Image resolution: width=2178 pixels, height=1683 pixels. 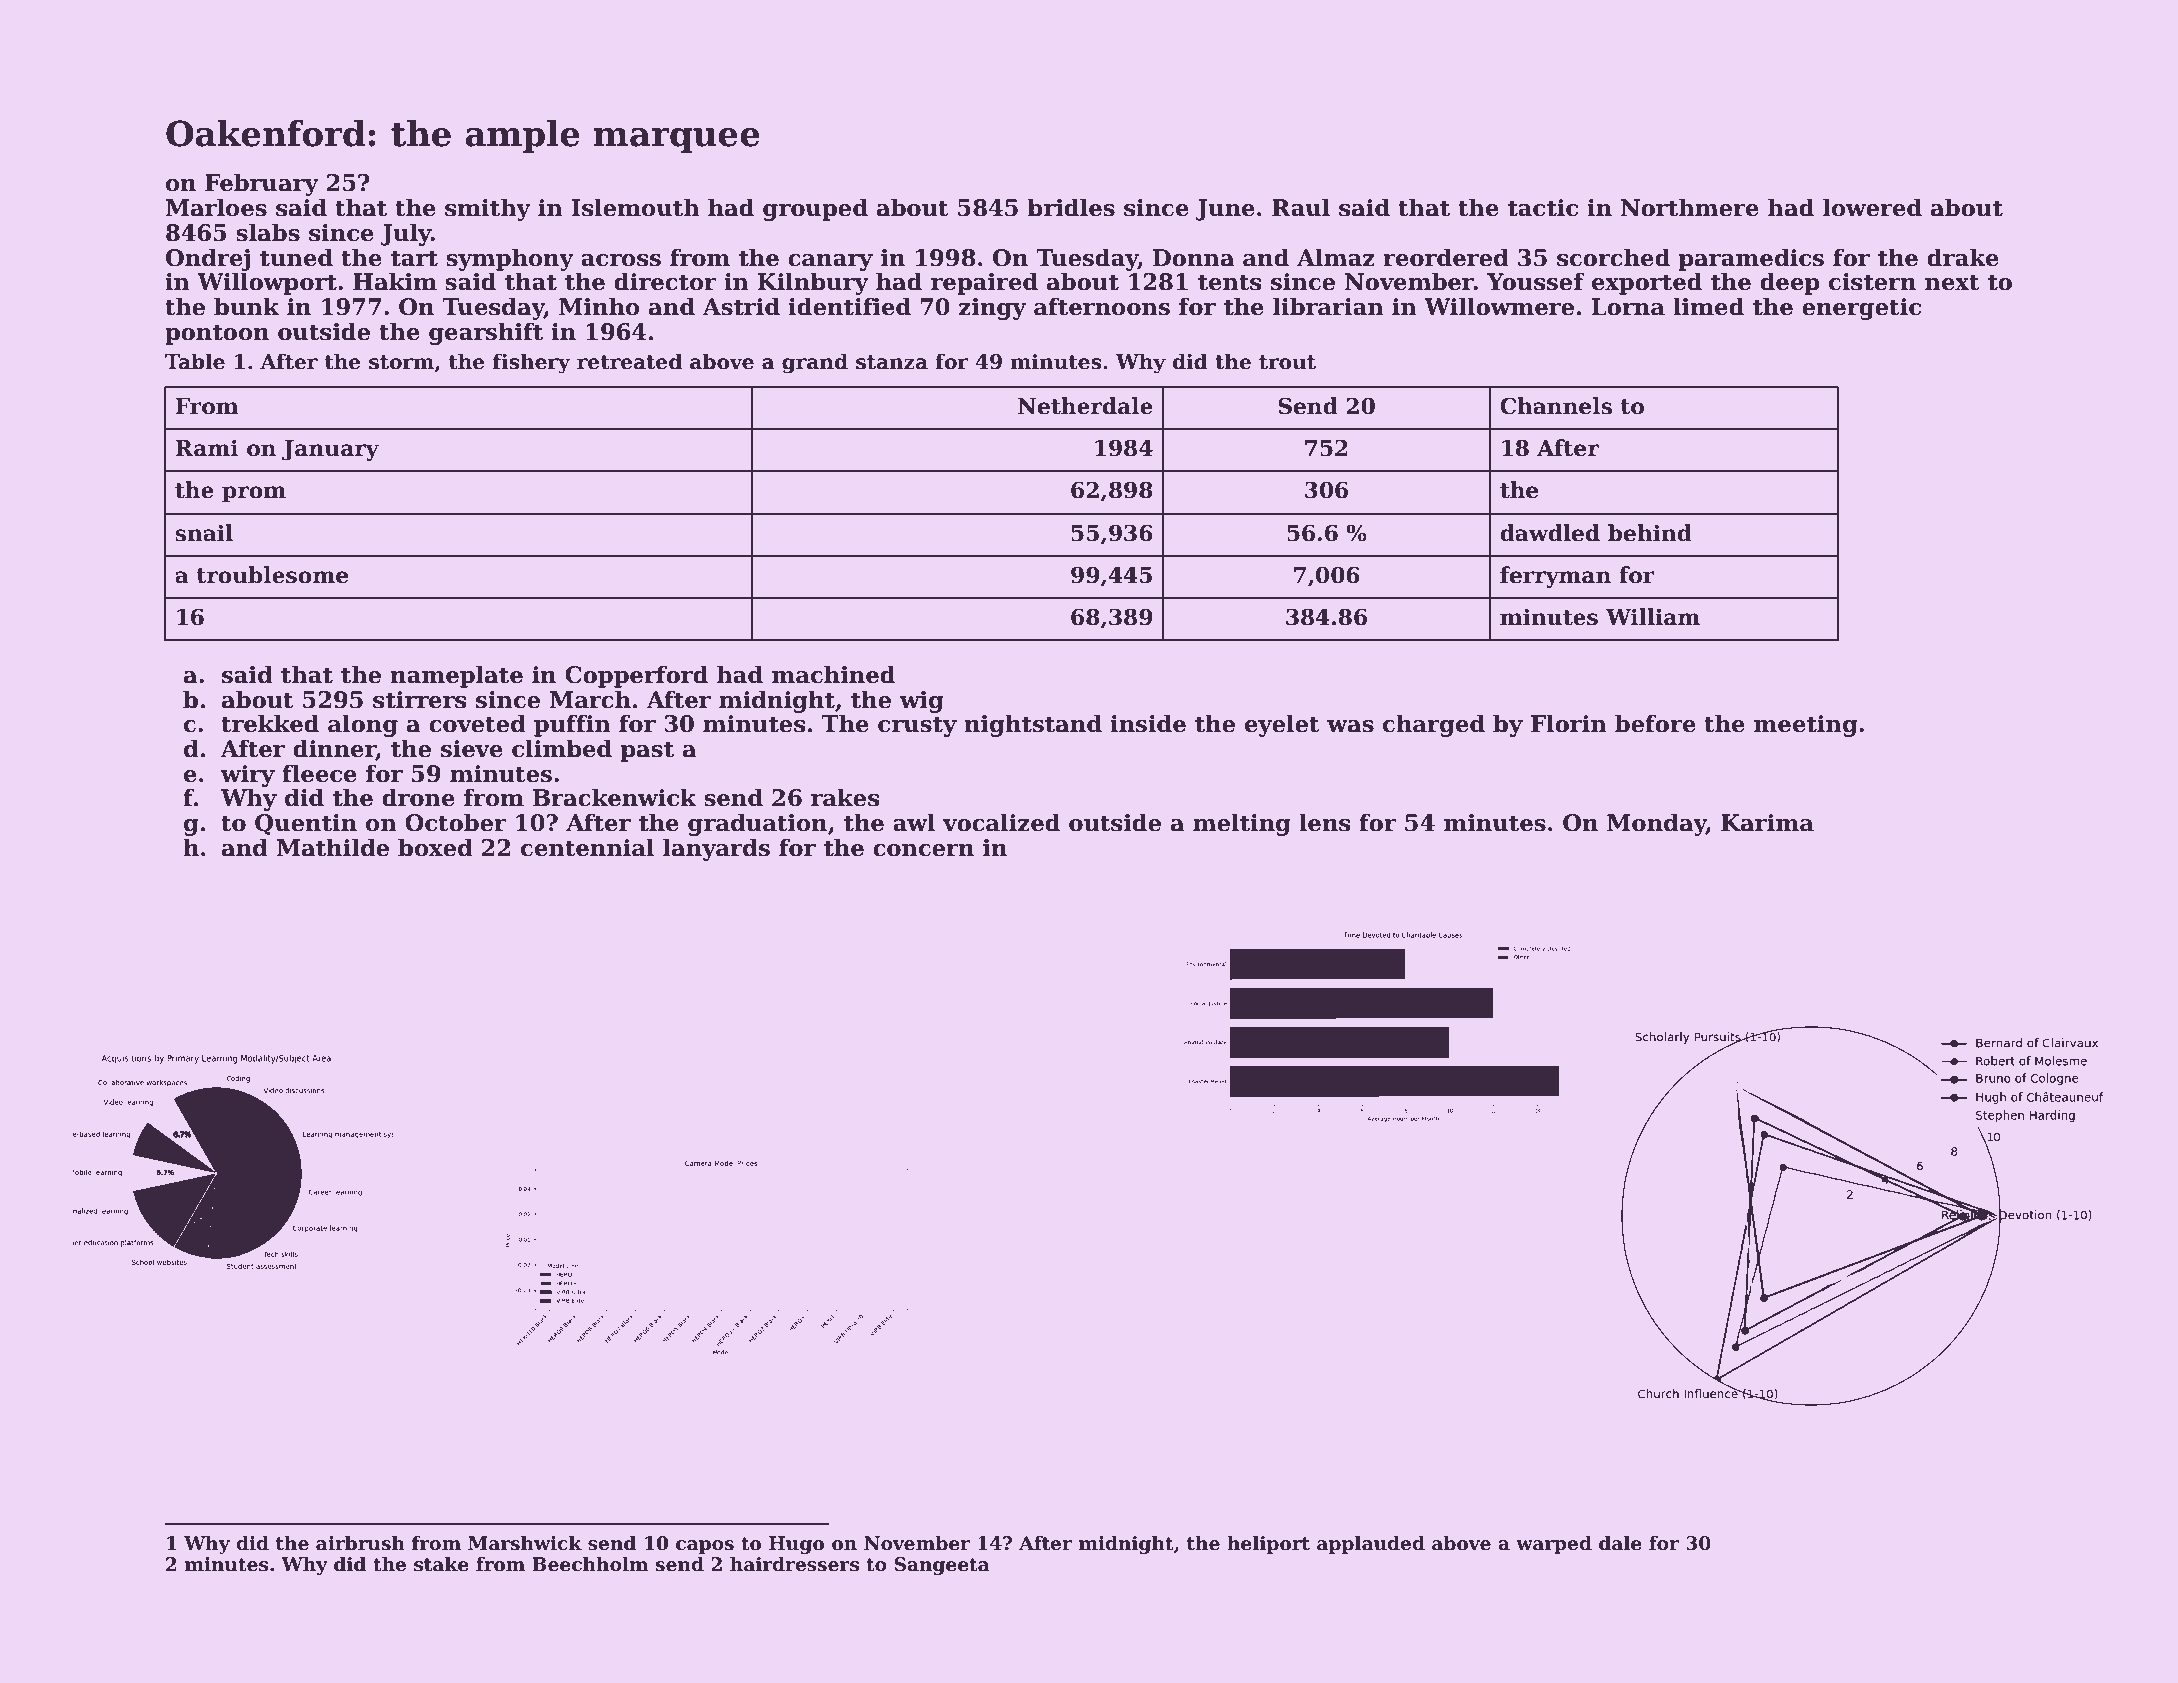 I want to click on Hugo, so click(x=796, y=1545).
